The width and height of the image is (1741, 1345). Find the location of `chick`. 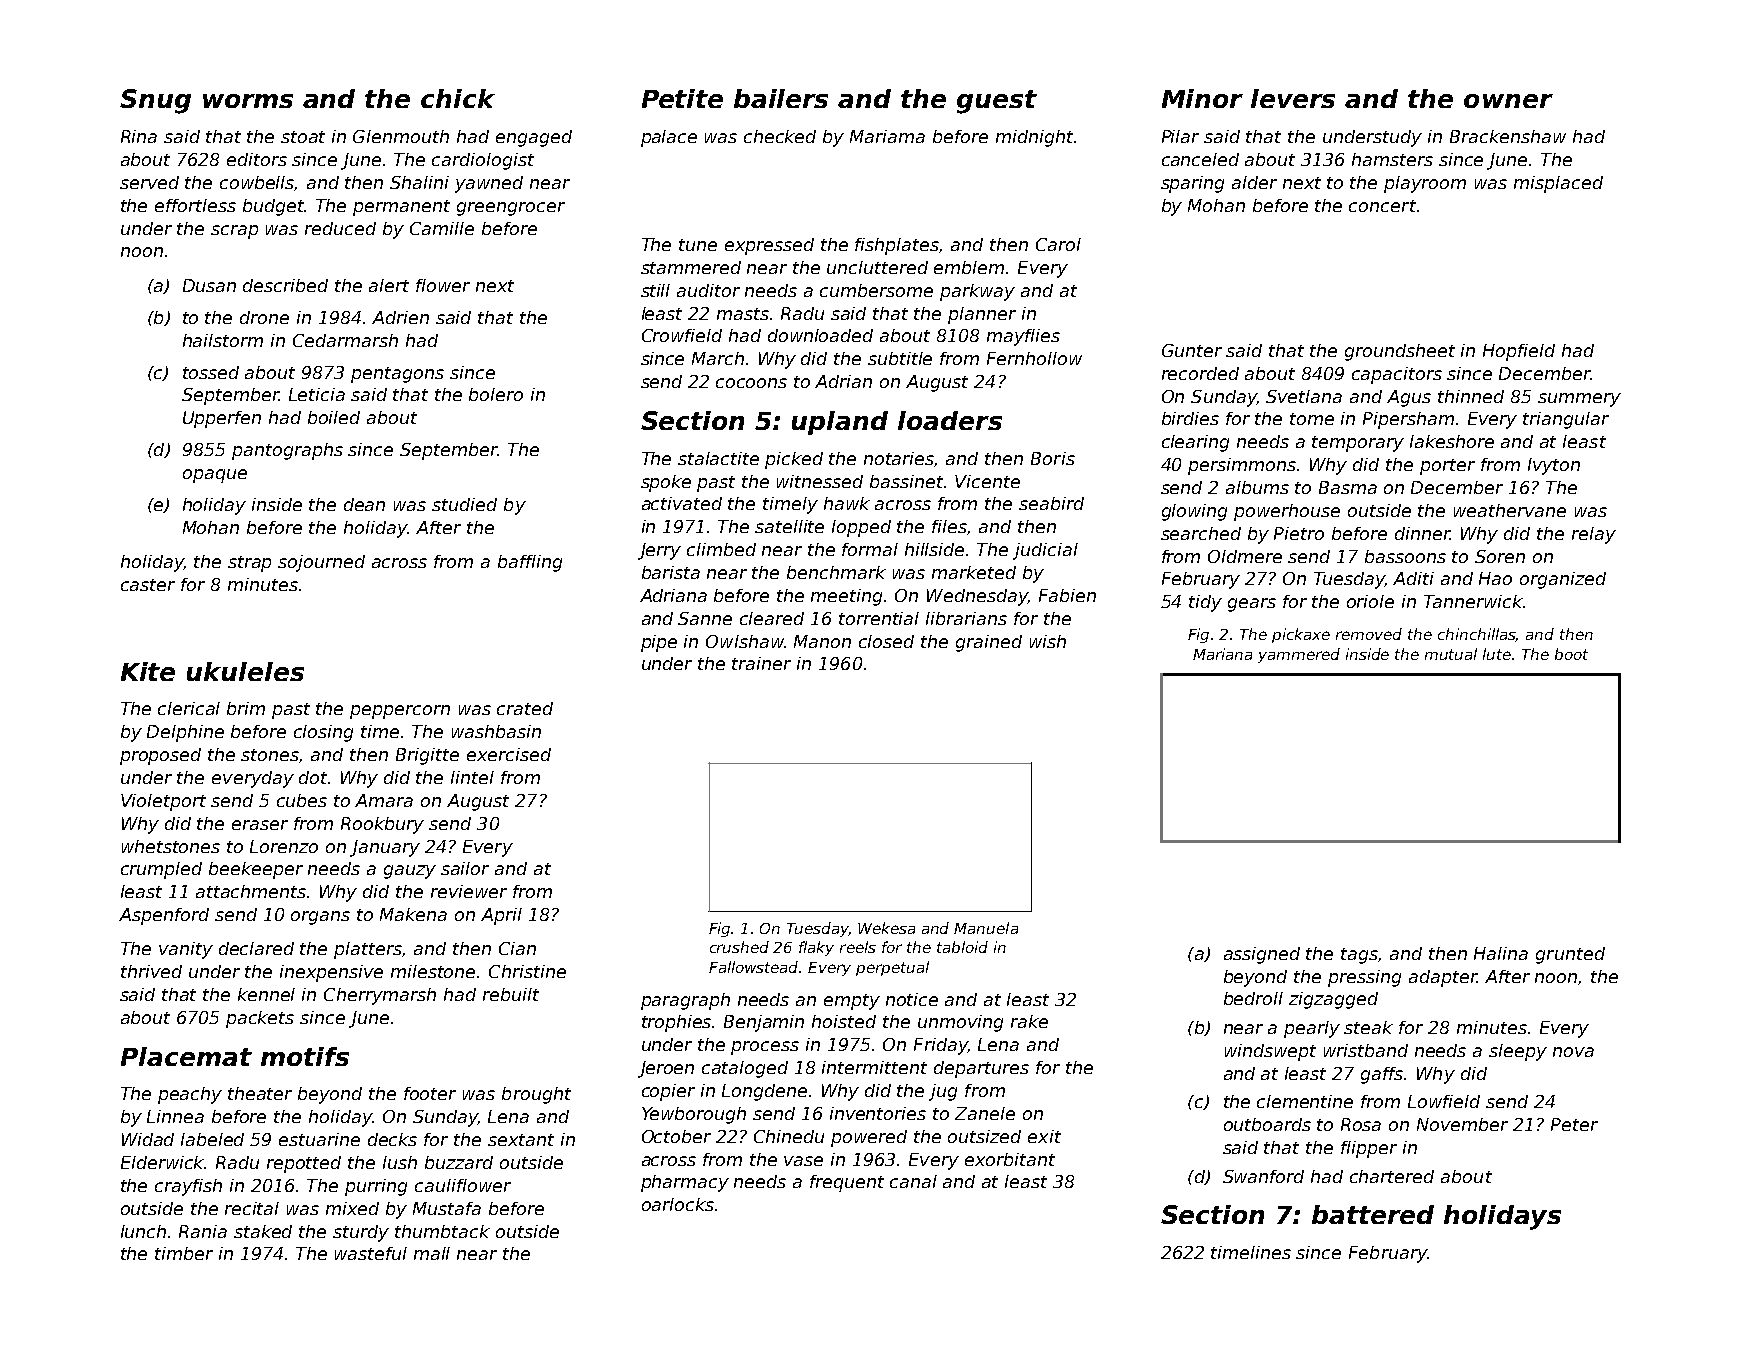

chick is located at coordinates (458, 98).
